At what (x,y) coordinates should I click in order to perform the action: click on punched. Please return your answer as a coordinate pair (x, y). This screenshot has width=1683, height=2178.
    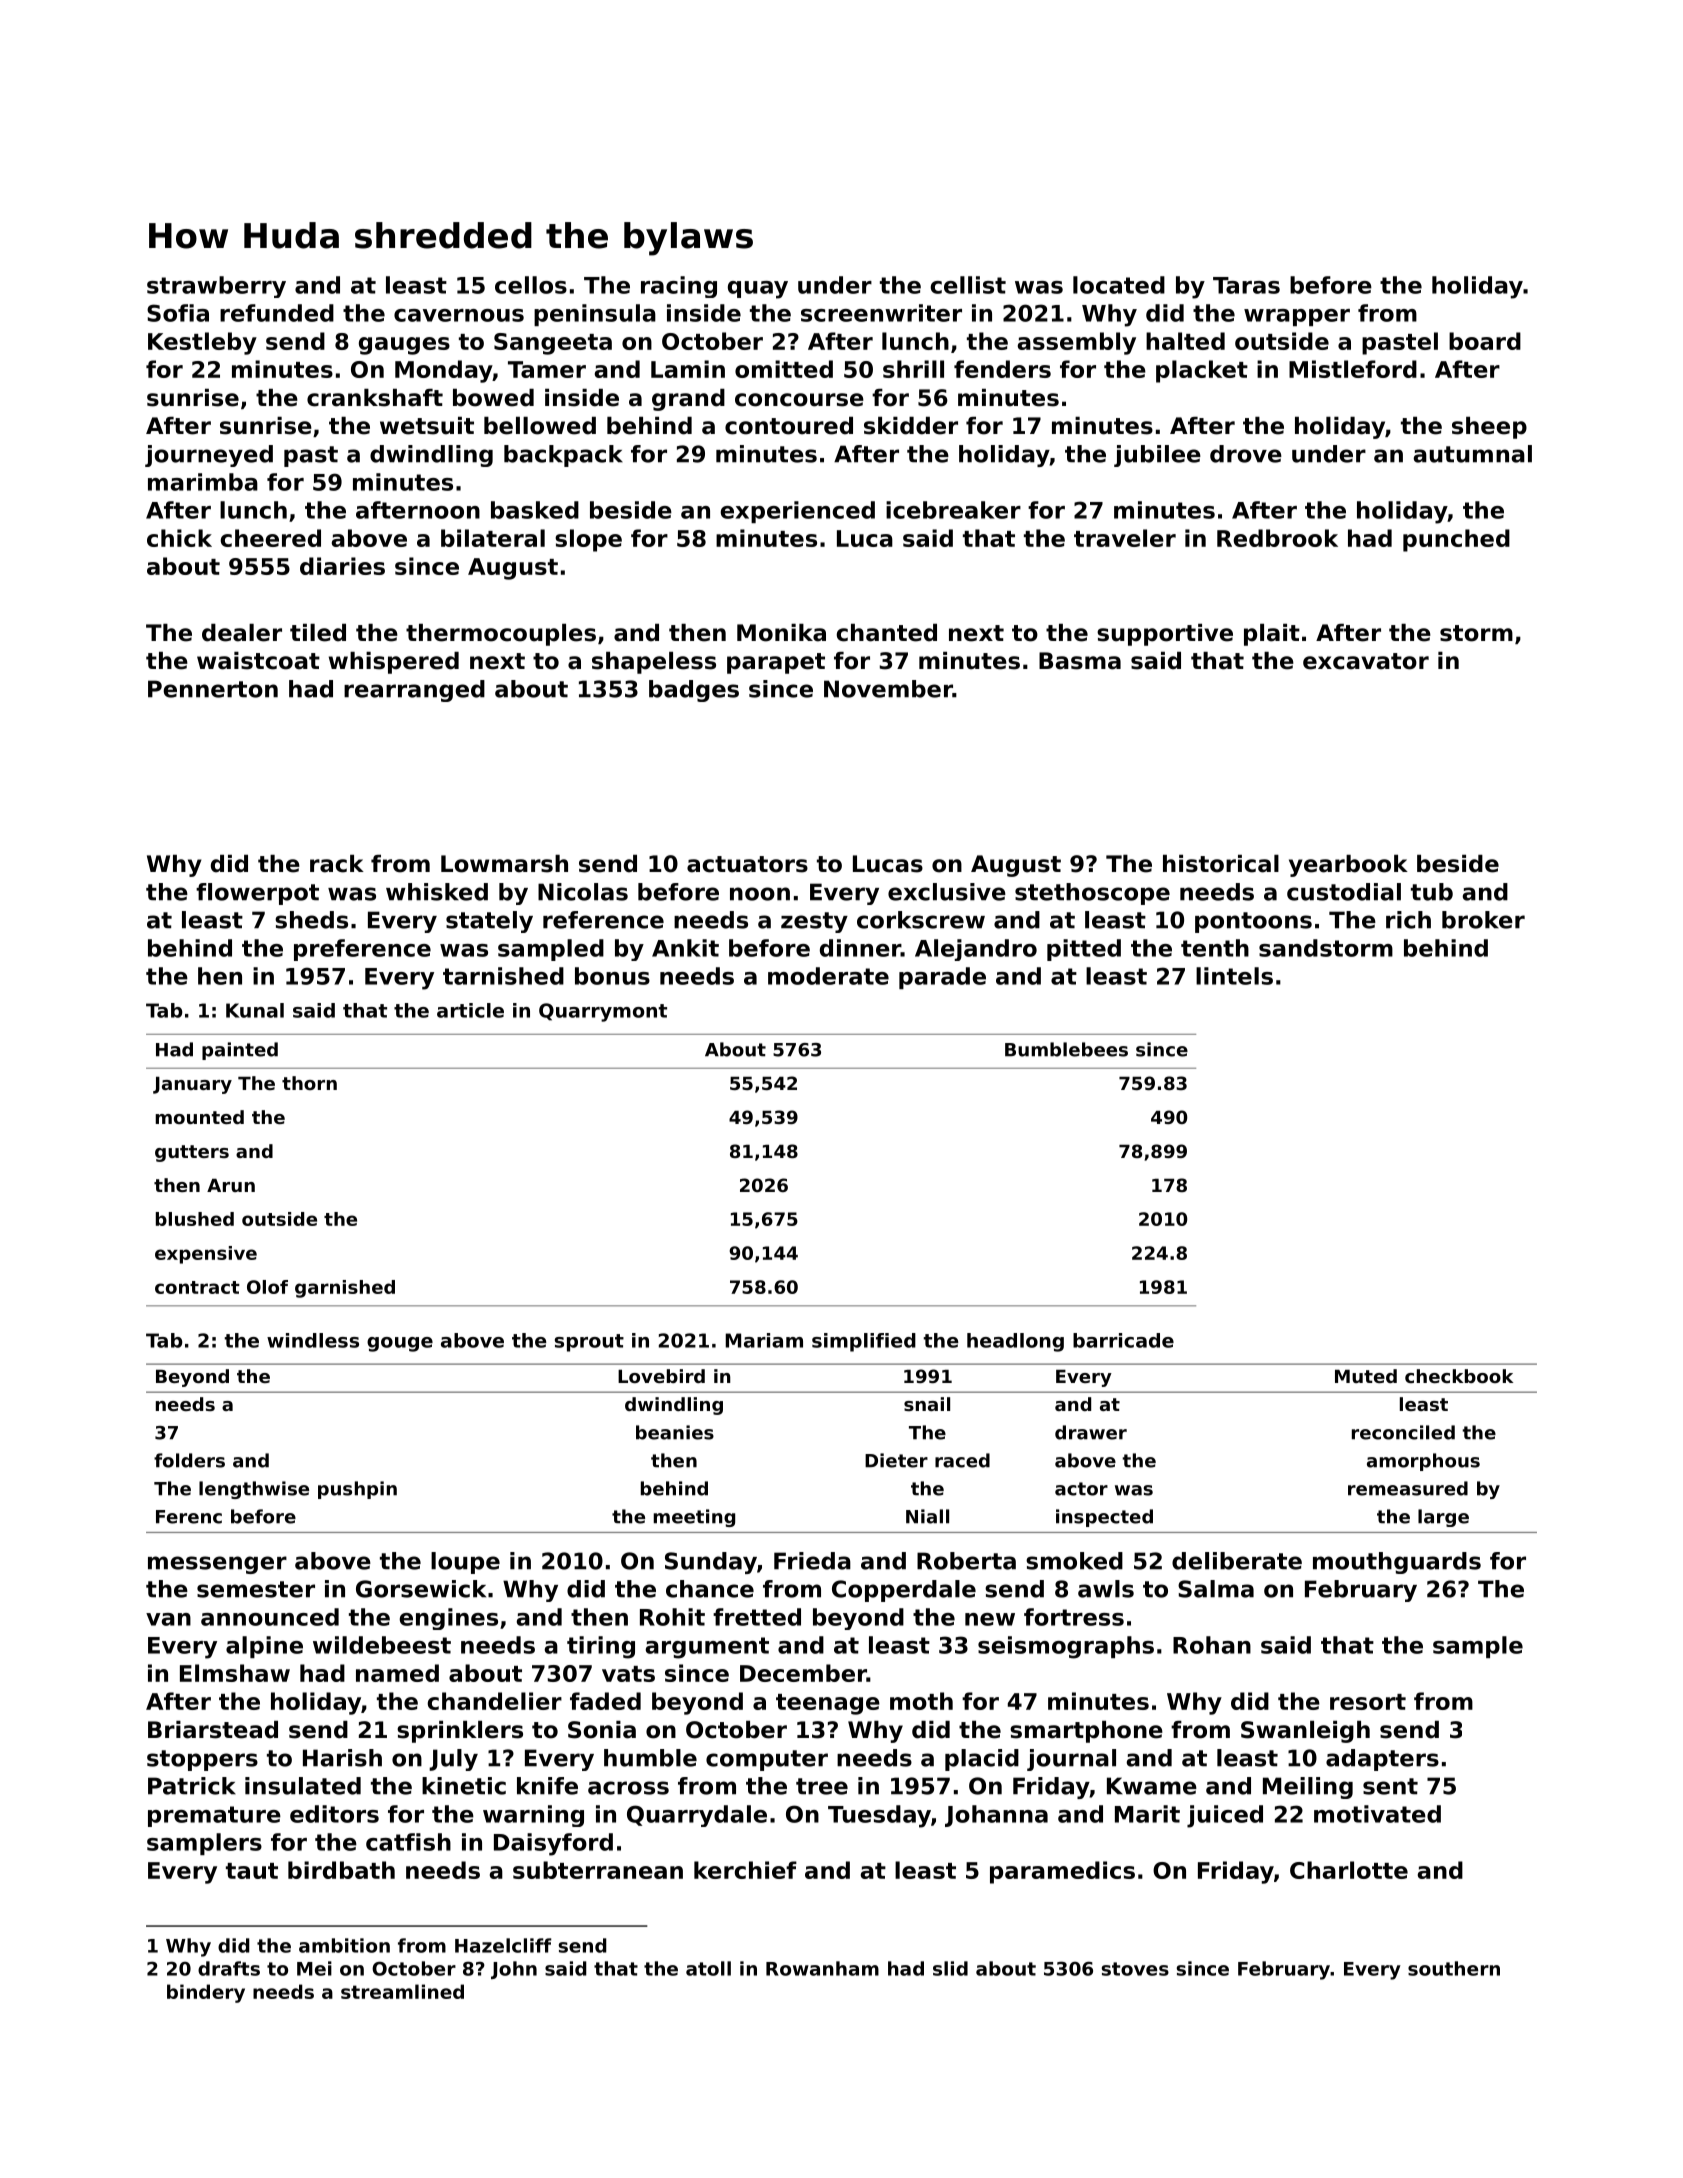
    Looking at the image, I should click on (1456, 540).
